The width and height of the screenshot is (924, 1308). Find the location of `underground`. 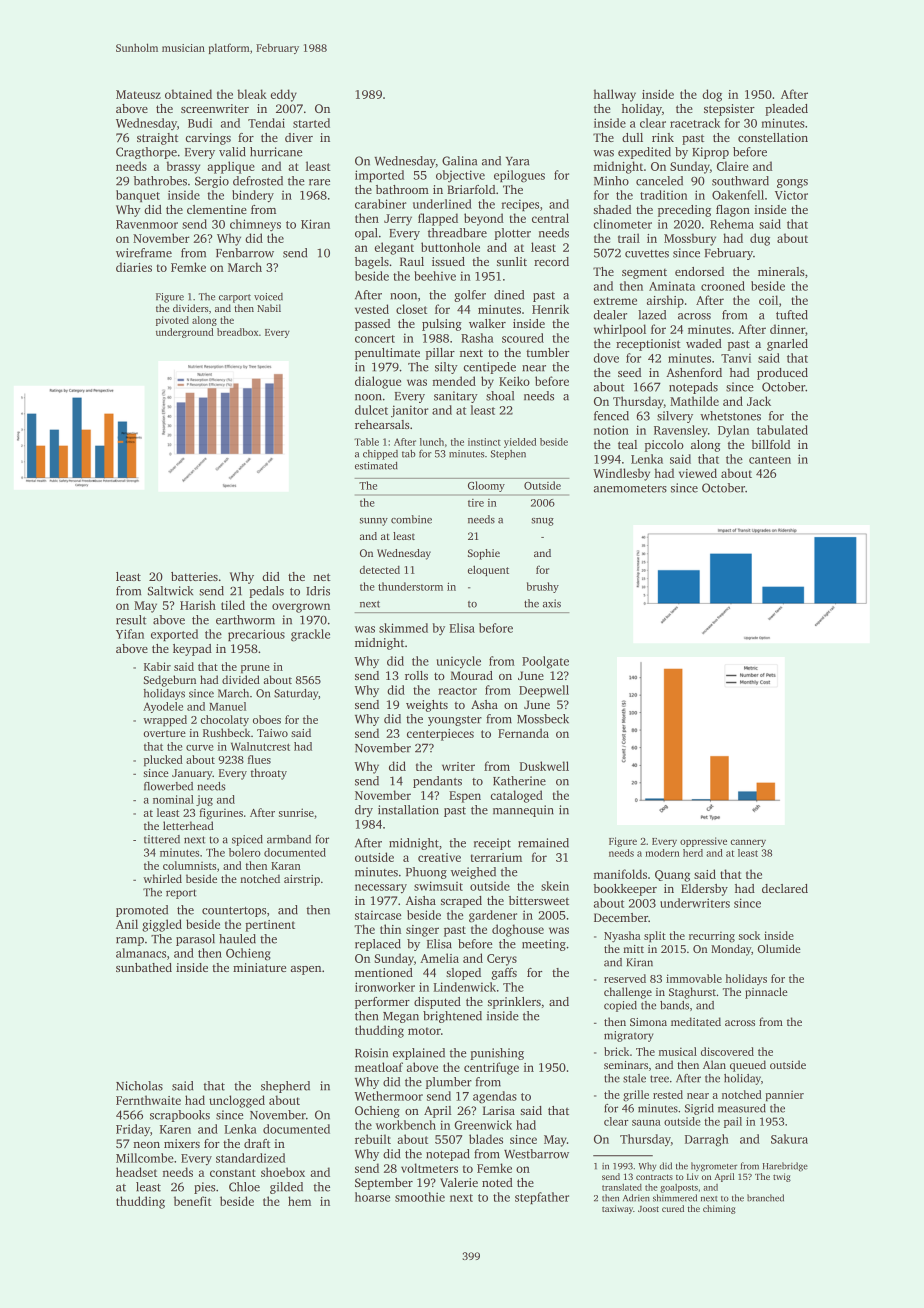

underground is located at coordinates (185, 333).
